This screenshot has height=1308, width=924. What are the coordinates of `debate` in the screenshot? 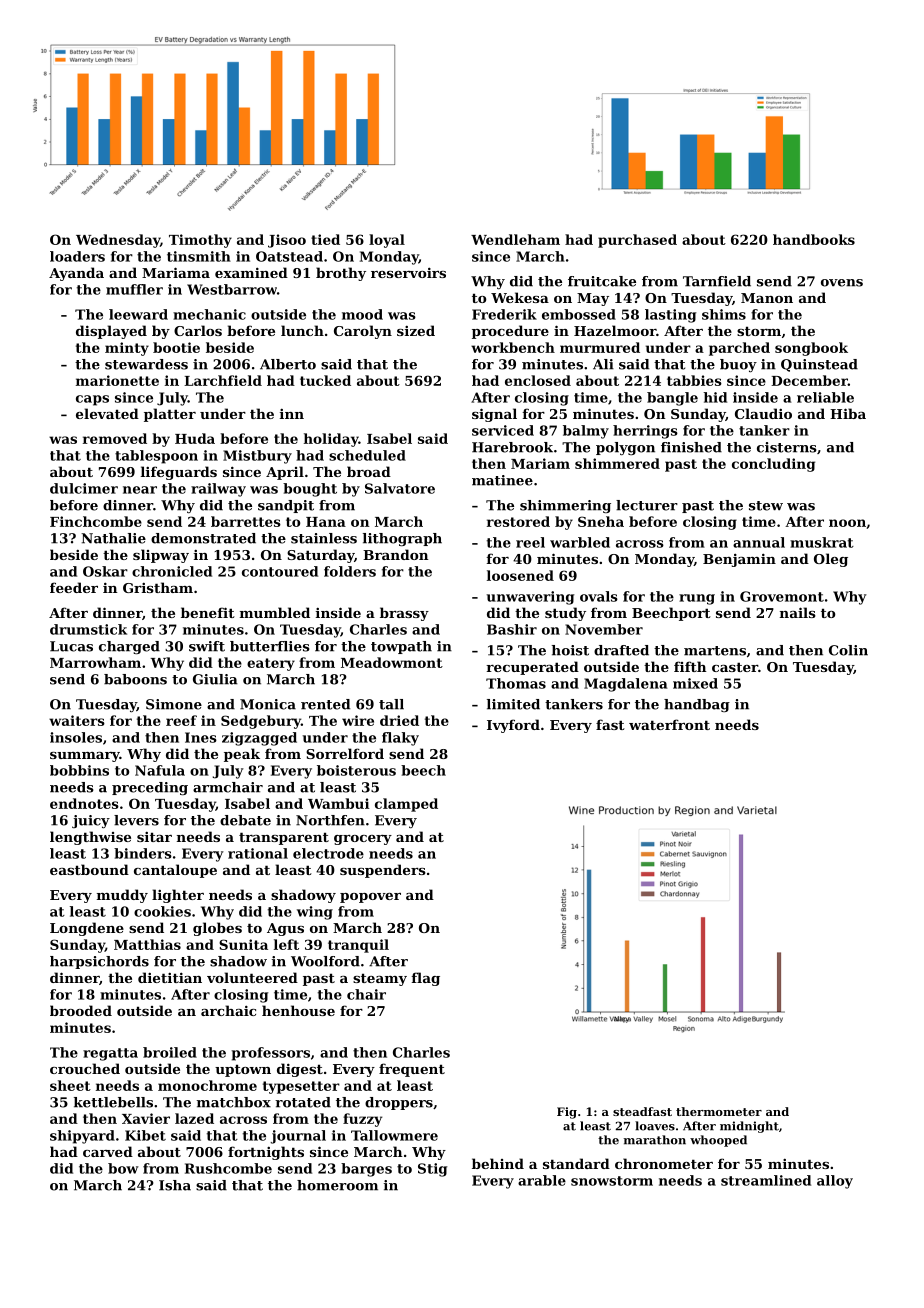 It's located at (245, 820).
